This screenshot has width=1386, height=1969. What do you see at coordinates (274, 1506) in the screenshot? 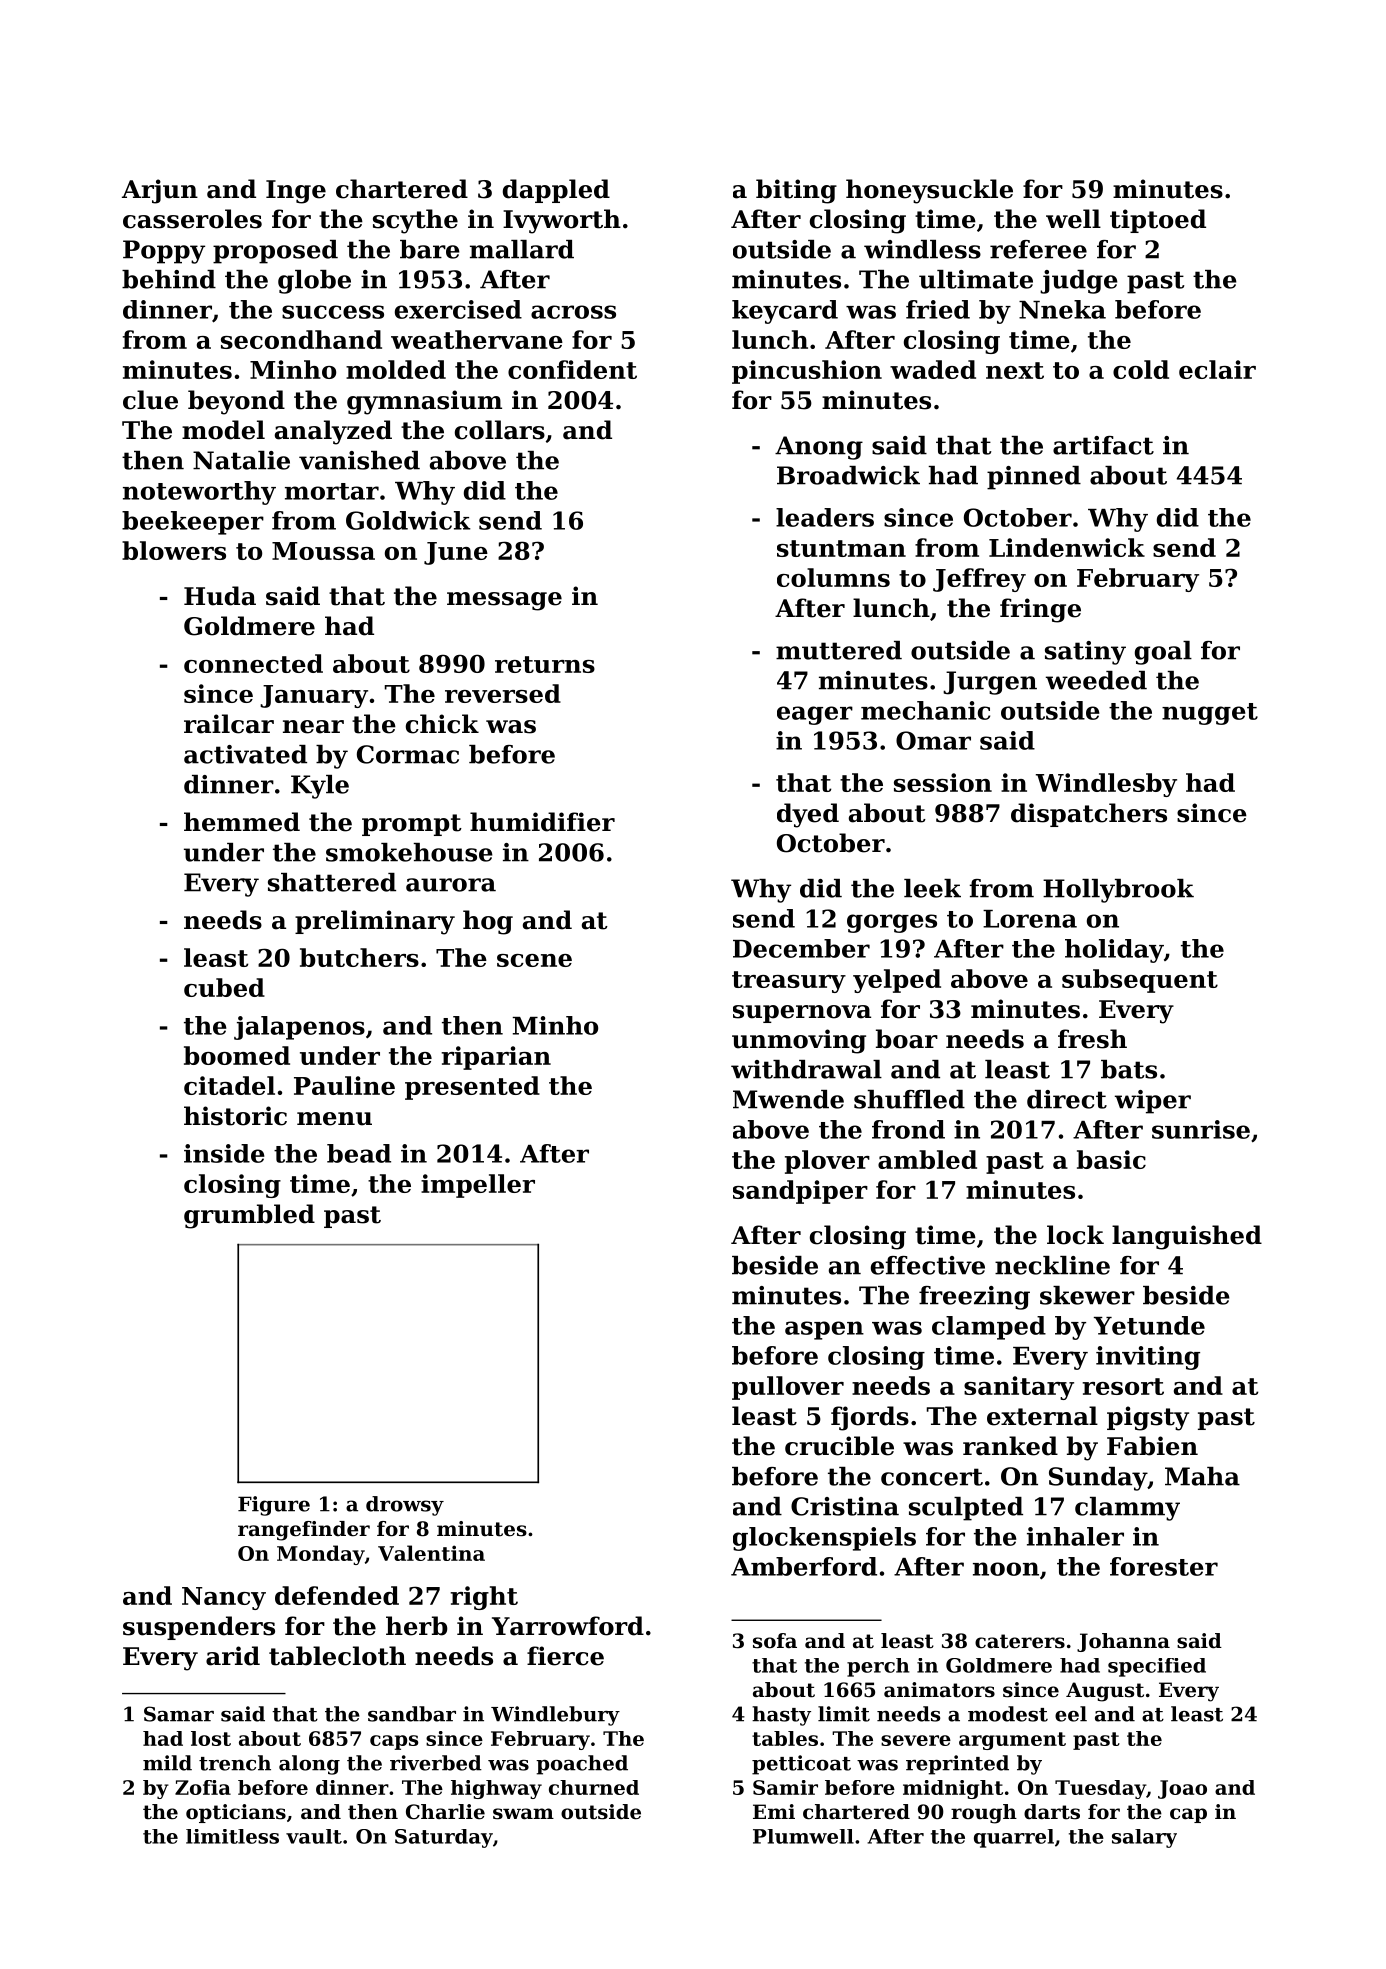
I see `Figure` at bounding box center [274, 1506].
